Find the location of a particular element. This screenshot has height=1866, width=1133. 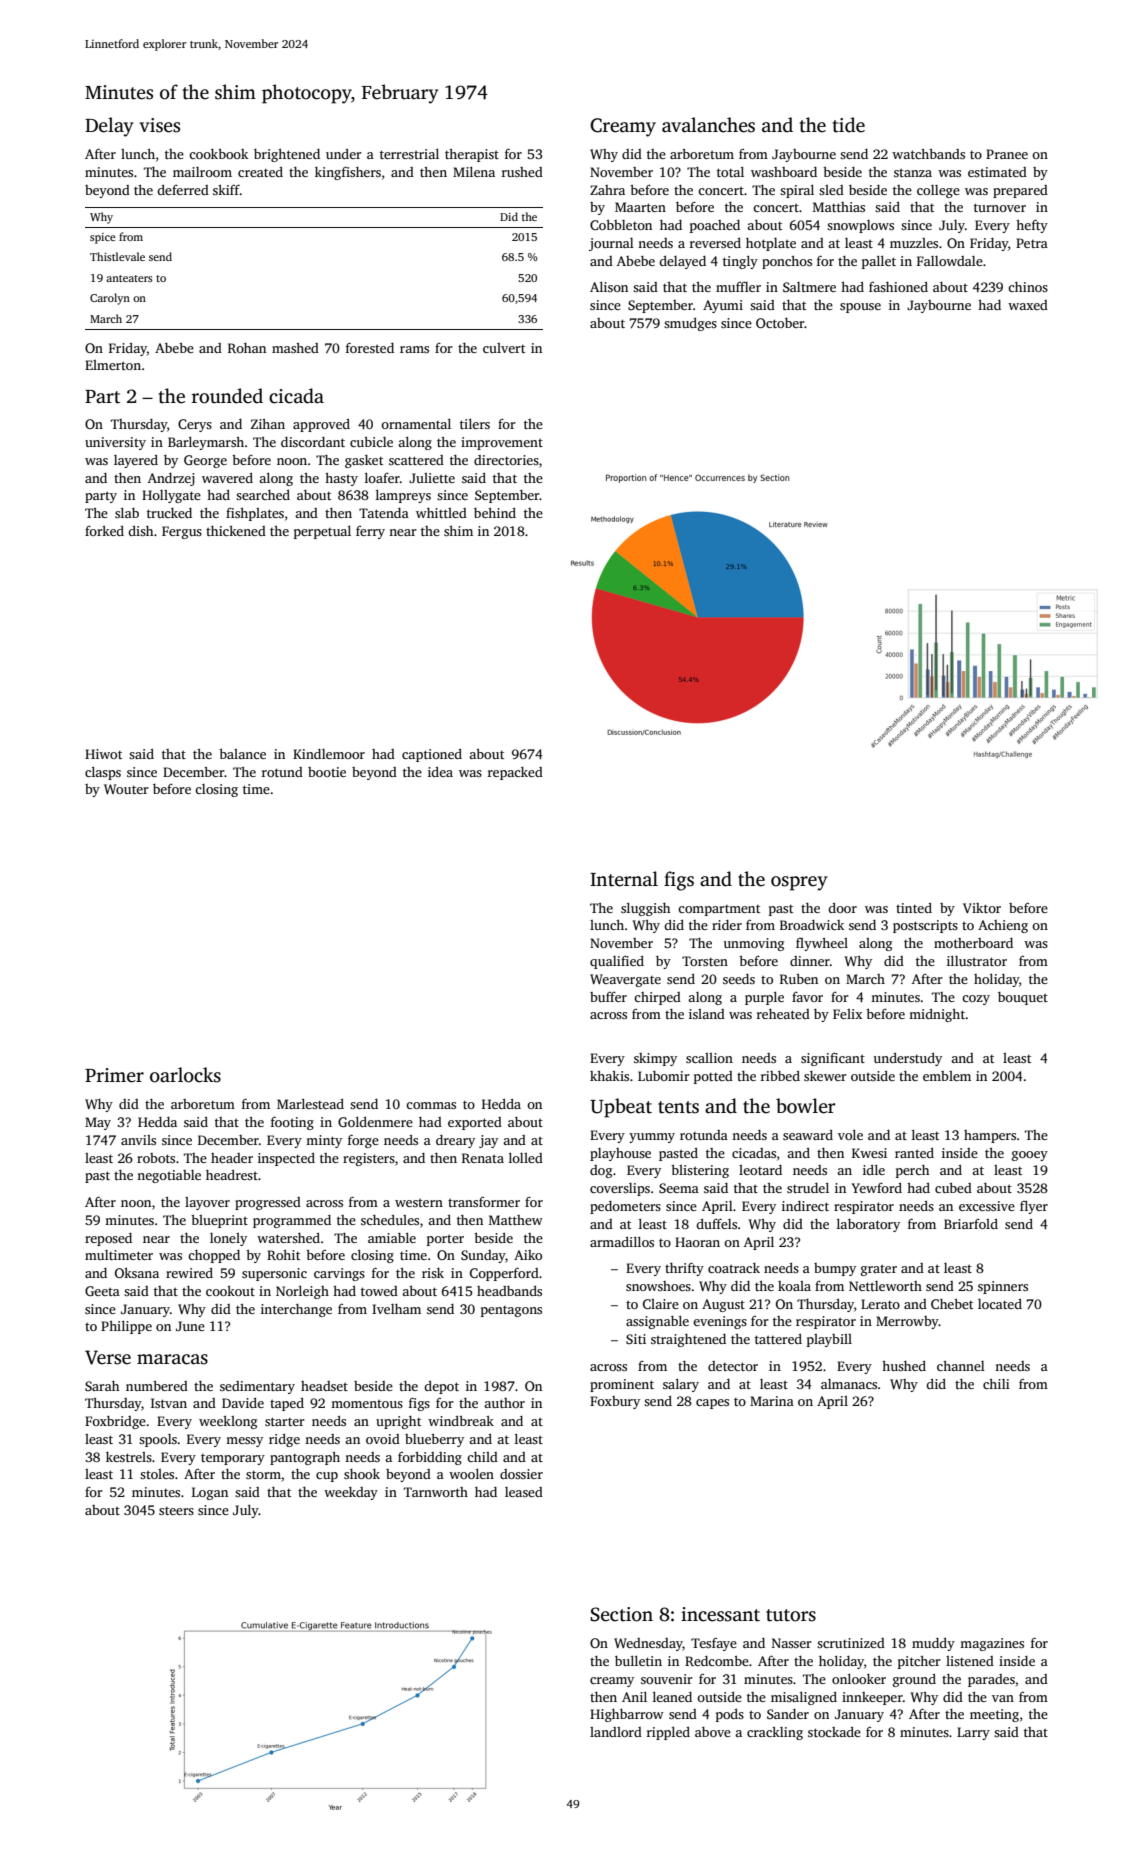

Pranee is located at coordinates (1007, 154).
